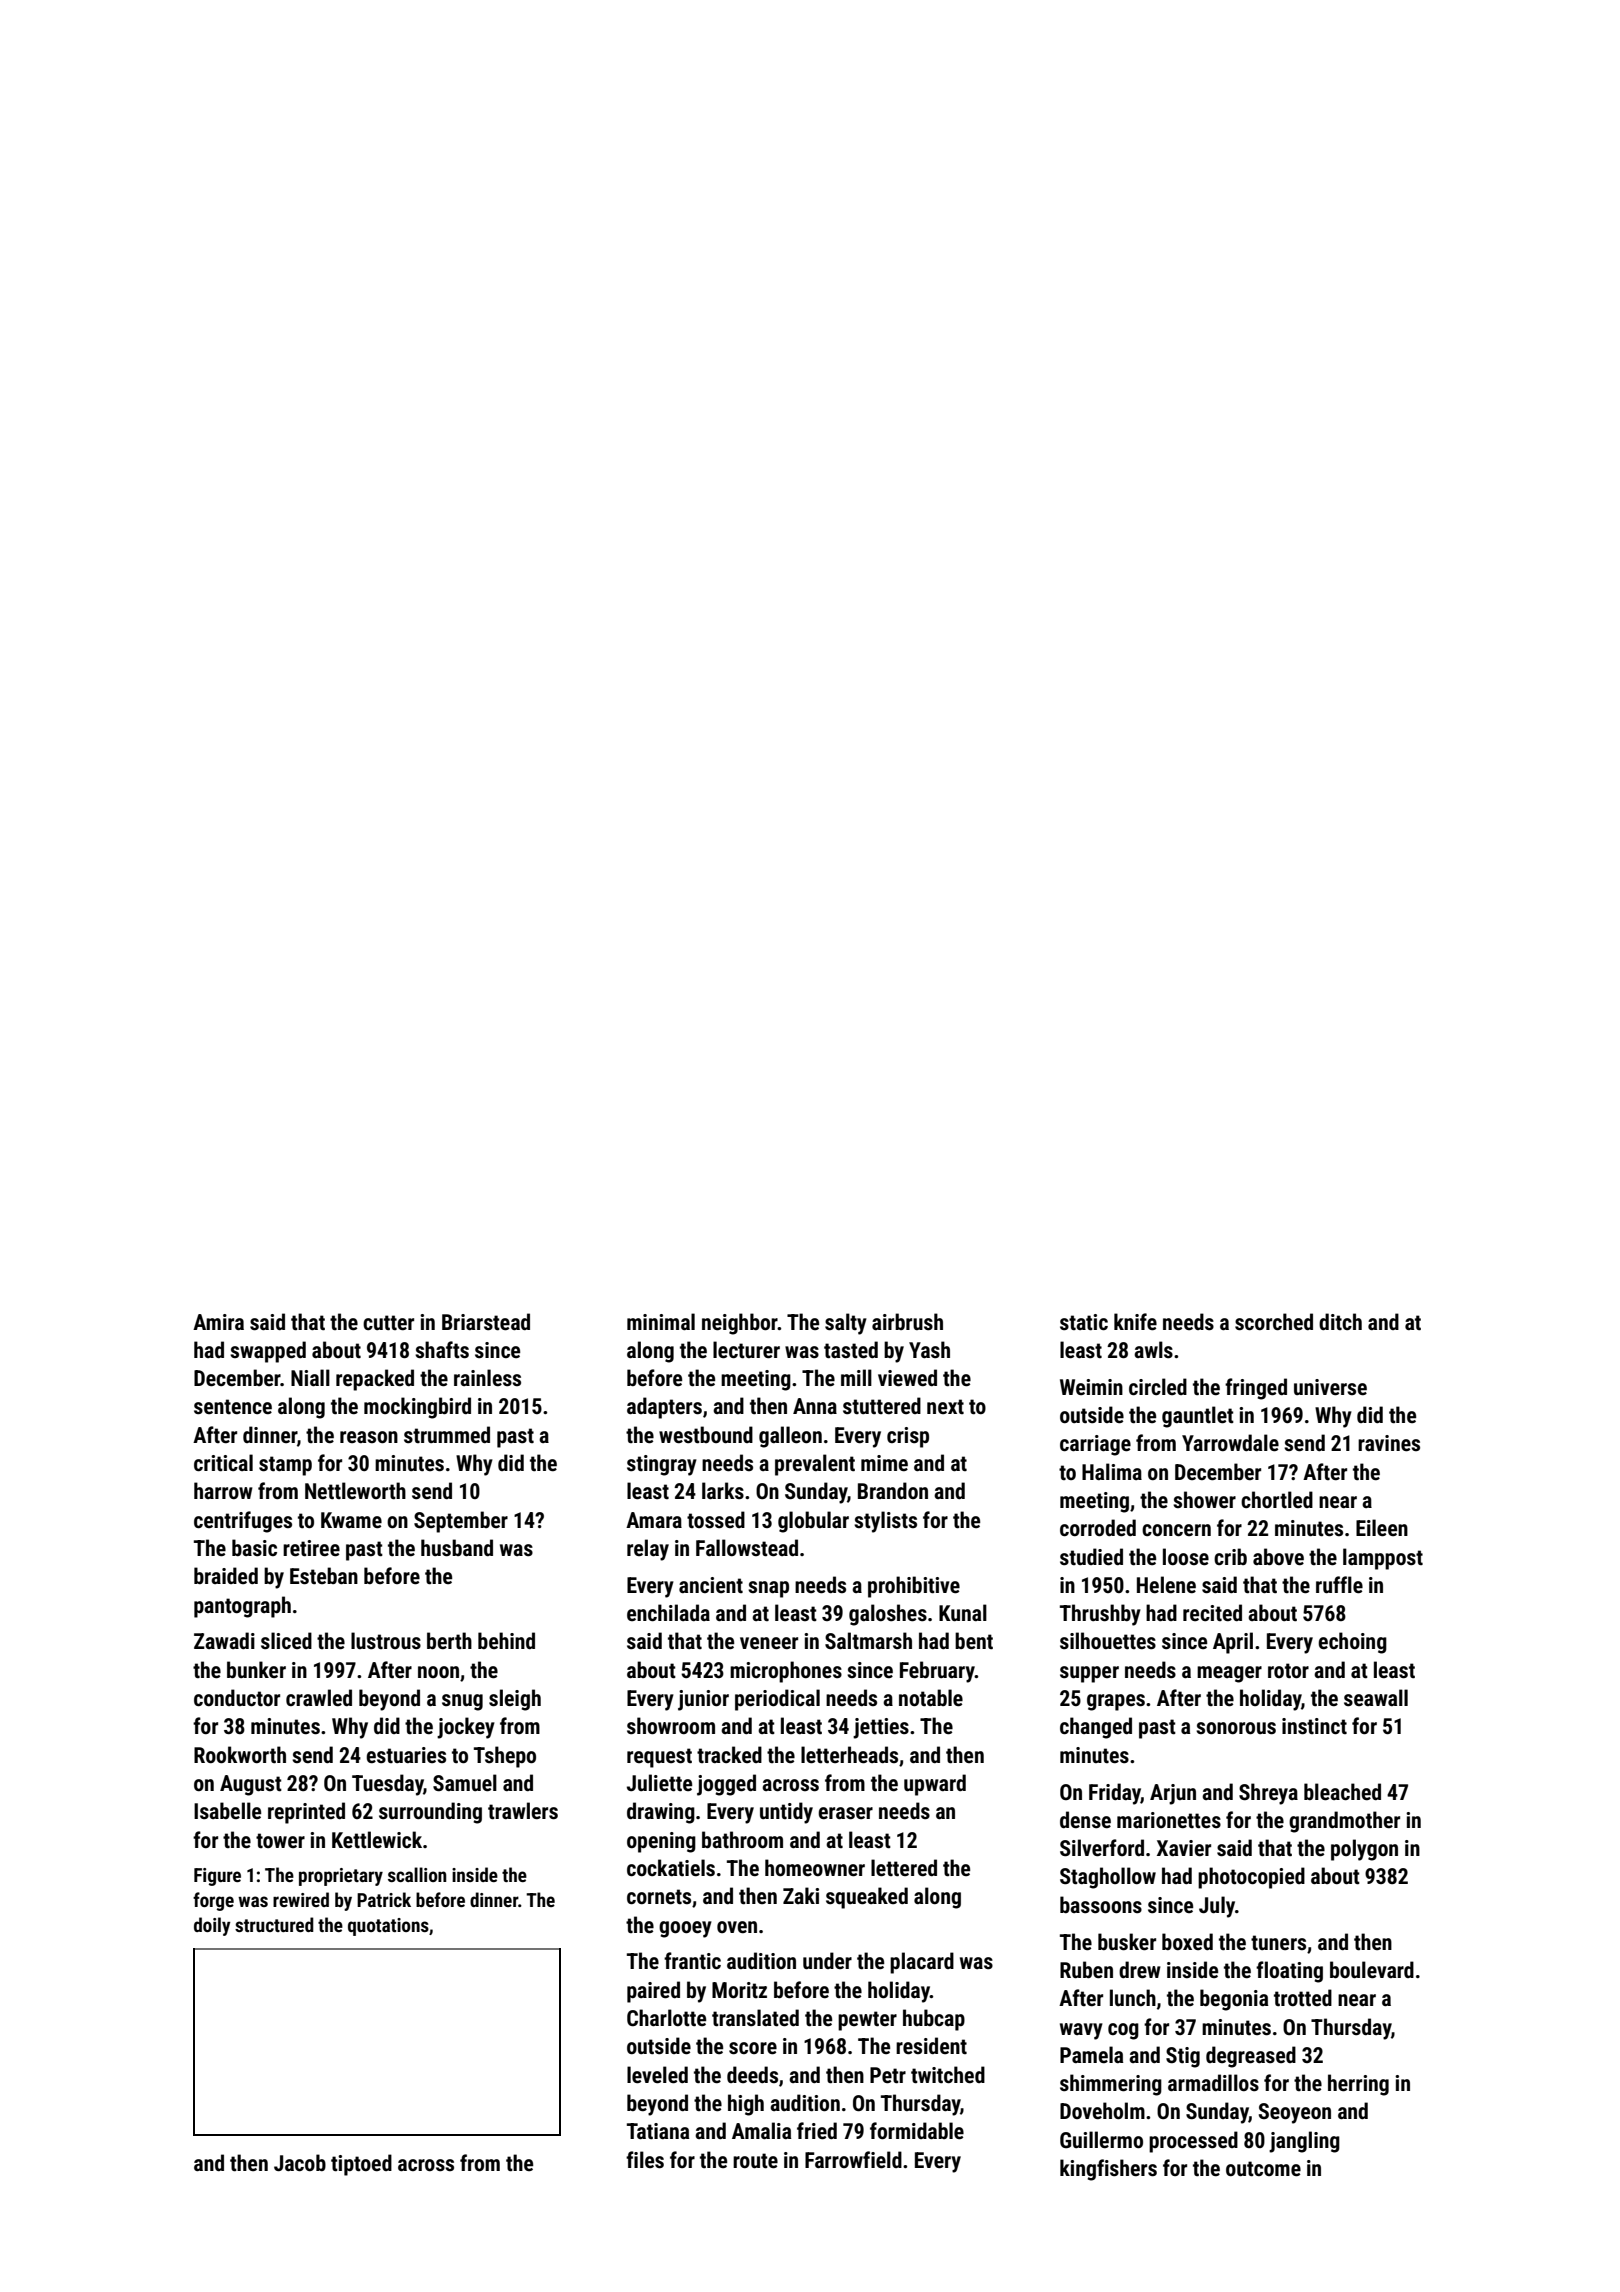  Describe the element at coordinates (661, 1842) in the page. I see `opening` at that location.
